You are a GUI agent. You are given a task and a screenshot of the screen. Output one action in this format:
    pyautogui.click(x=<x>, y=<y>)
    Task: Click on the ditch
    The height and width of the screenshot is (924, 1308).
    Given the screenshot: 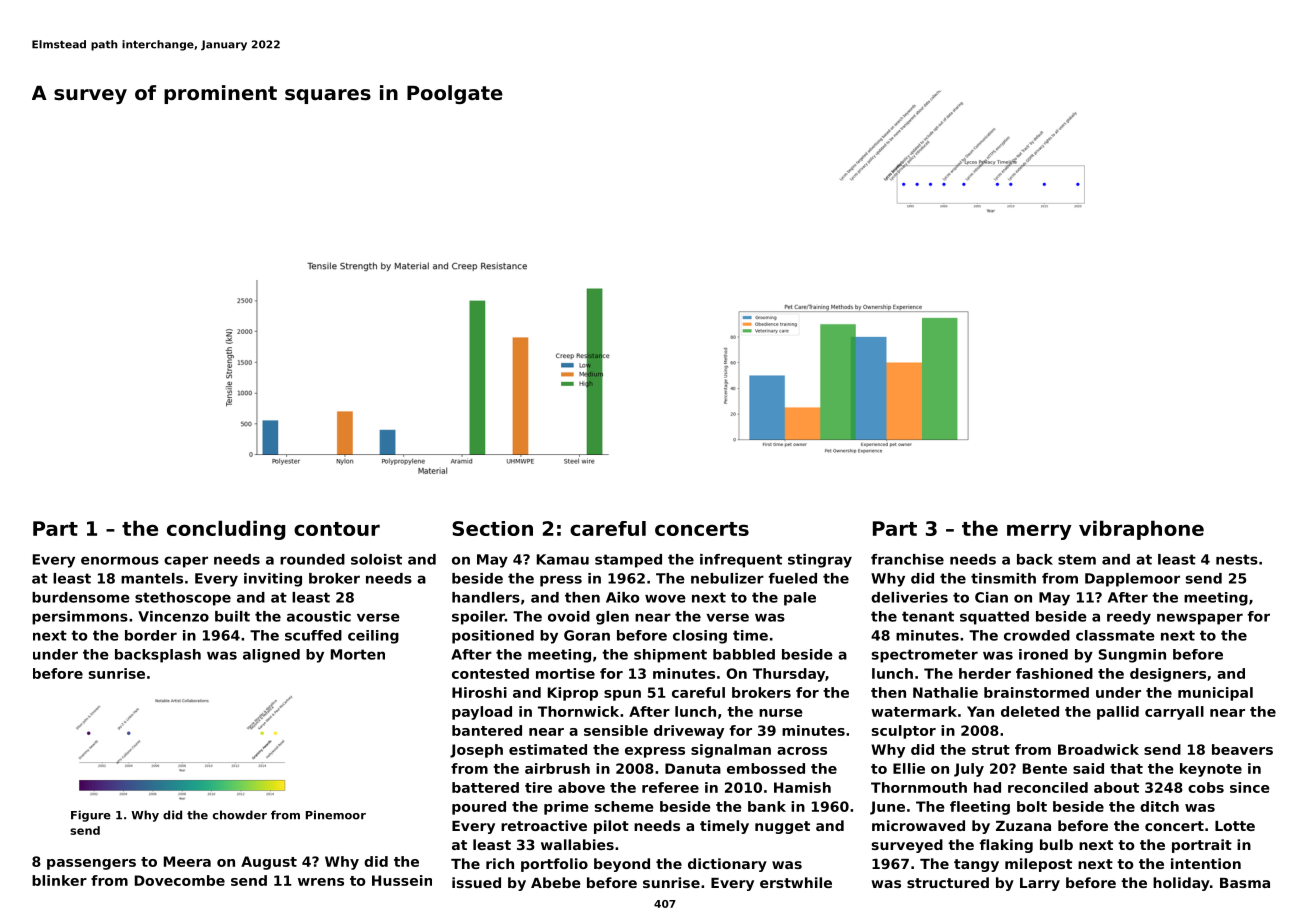 What is the action you would take?
    pyautogui.click(x=1159, y=806)
